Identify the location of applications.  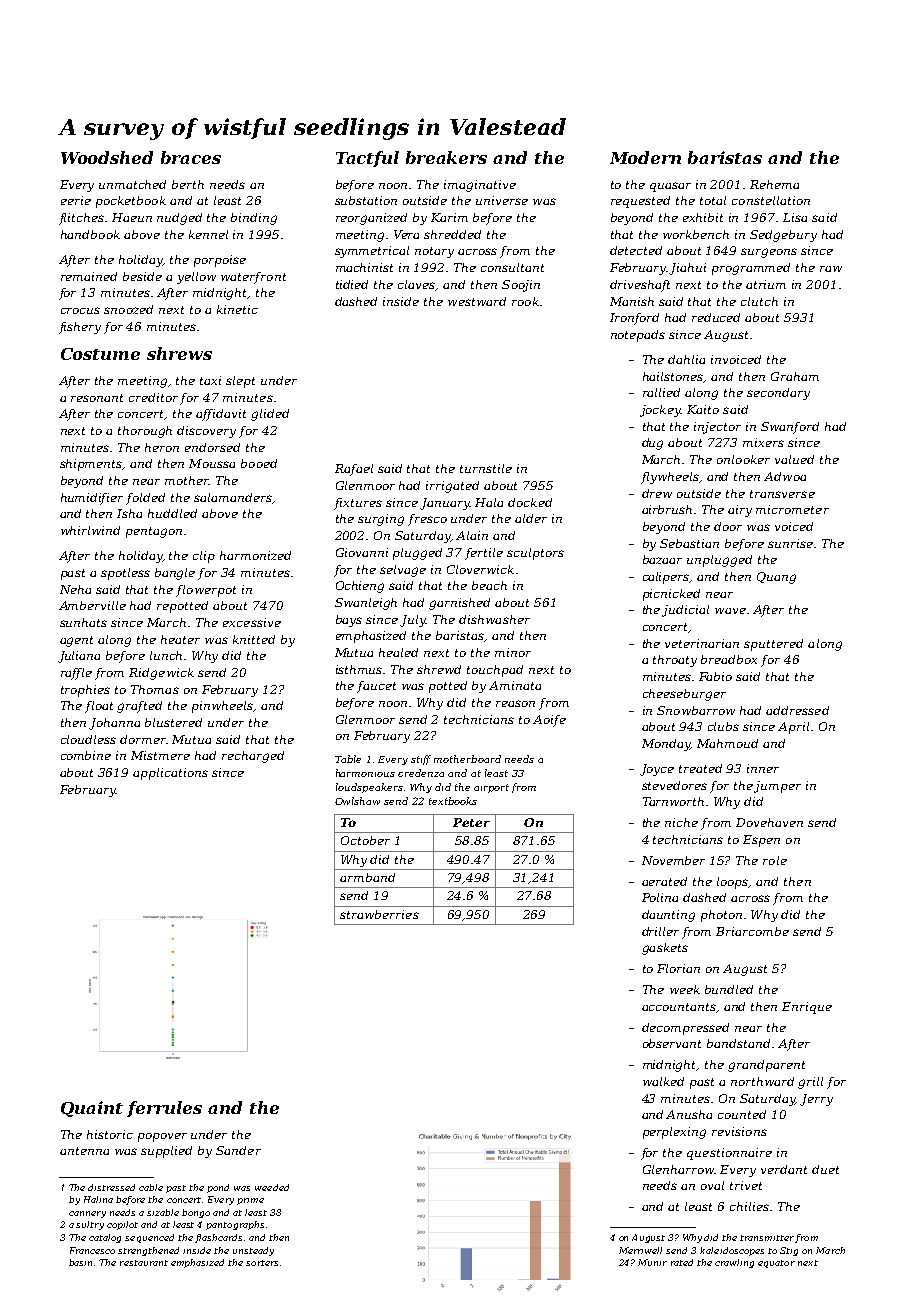
(170, 774).
